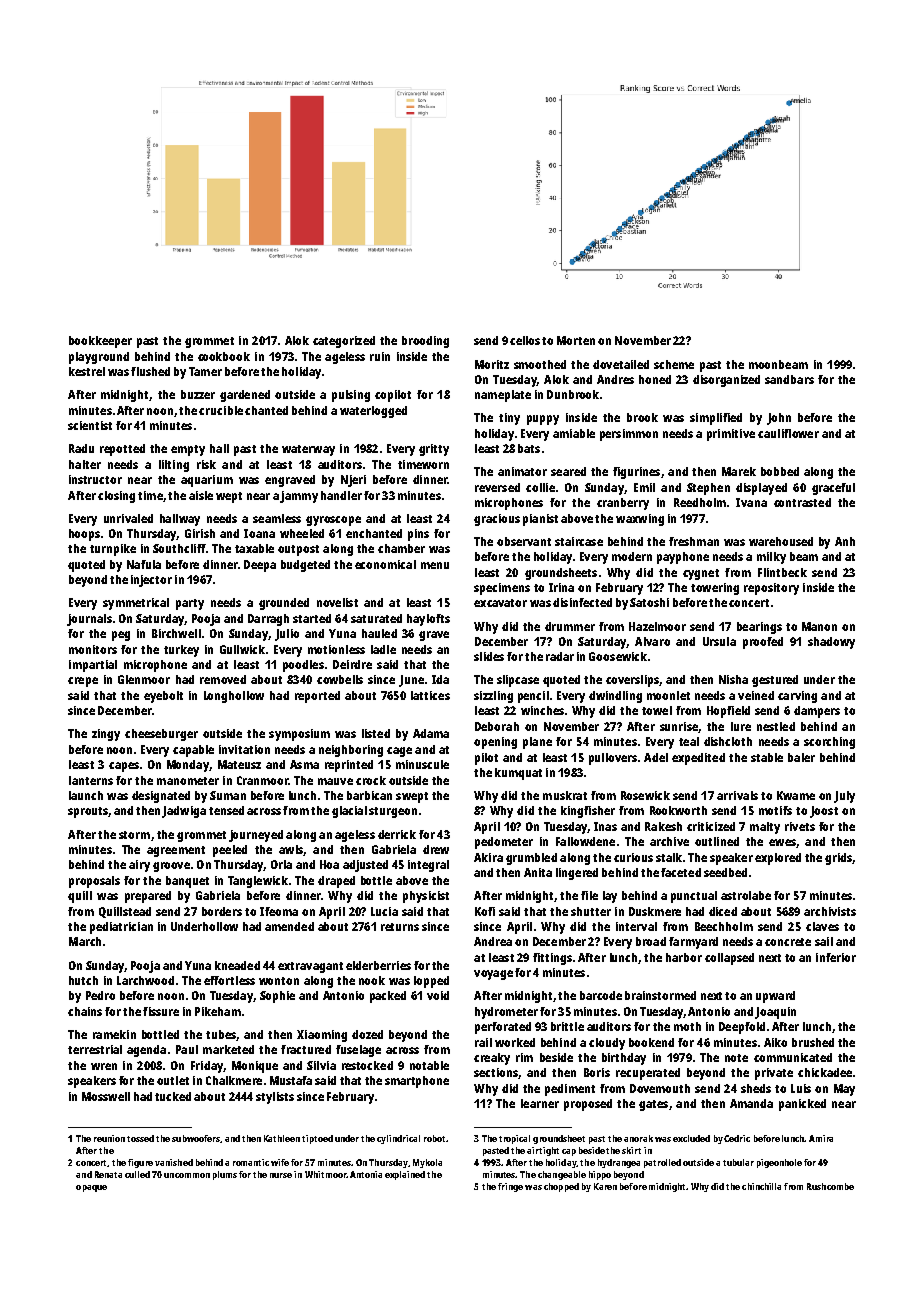  I want to click on Darragh, so click(268, 620).
